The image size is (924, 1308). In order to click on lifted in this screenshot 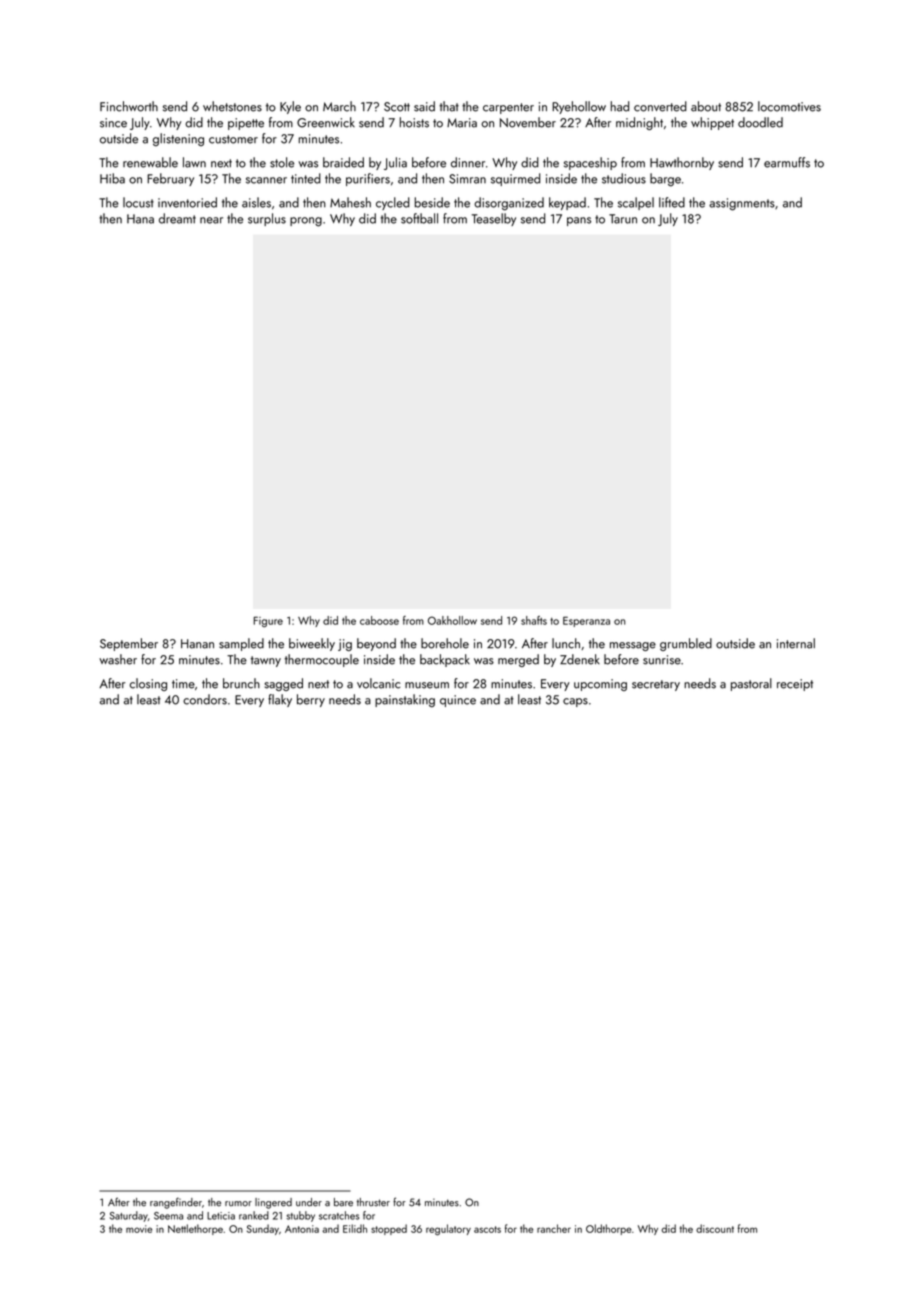, I will do `click(672, 202)`.
